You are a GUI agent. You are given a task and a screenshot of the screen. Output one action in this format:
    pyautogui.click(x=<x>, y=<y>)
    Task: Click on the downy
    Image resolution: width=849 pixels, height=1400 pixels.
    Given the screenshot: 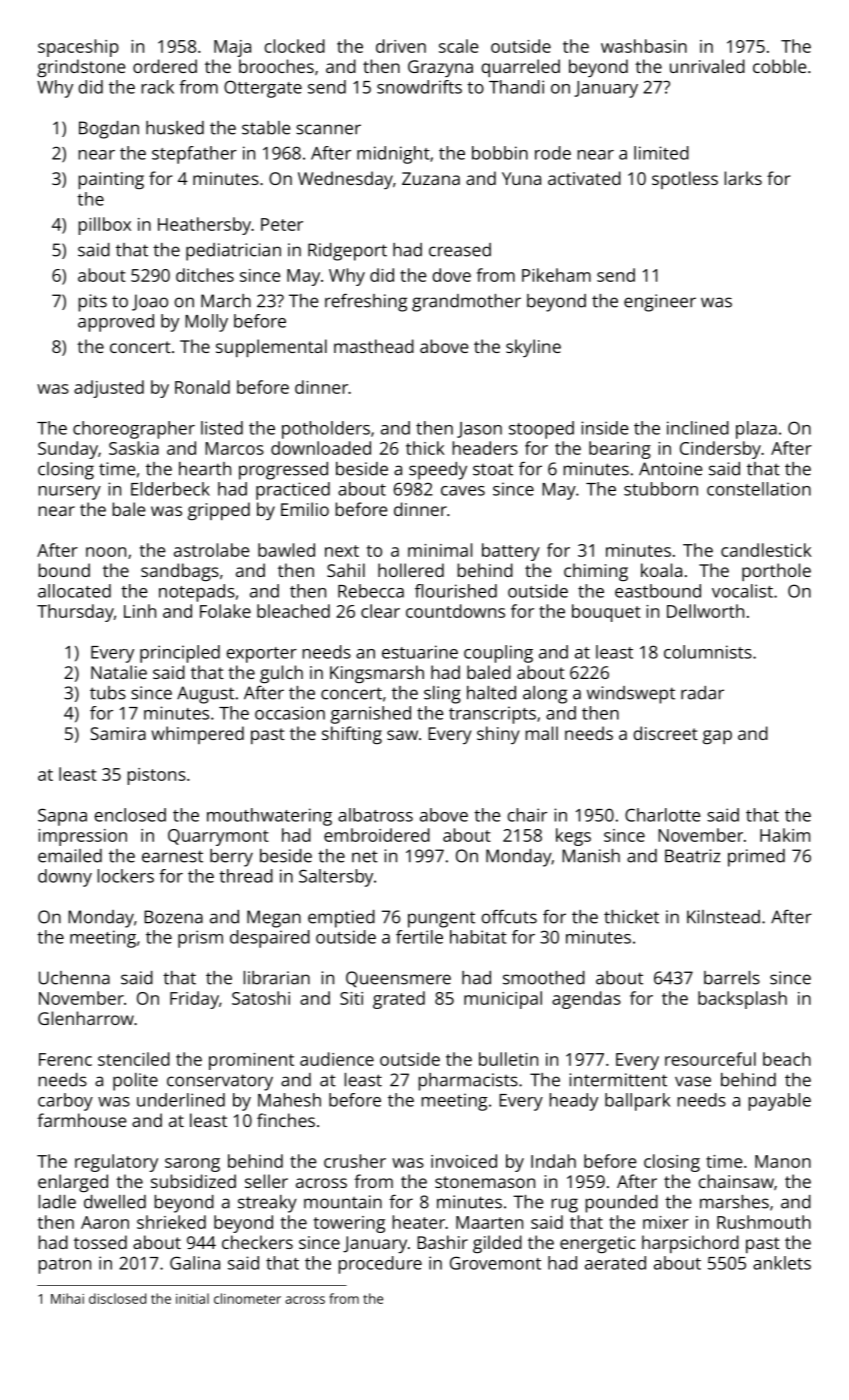 What is the action you would take?
    pyautogui.click(x=65, y=878)
